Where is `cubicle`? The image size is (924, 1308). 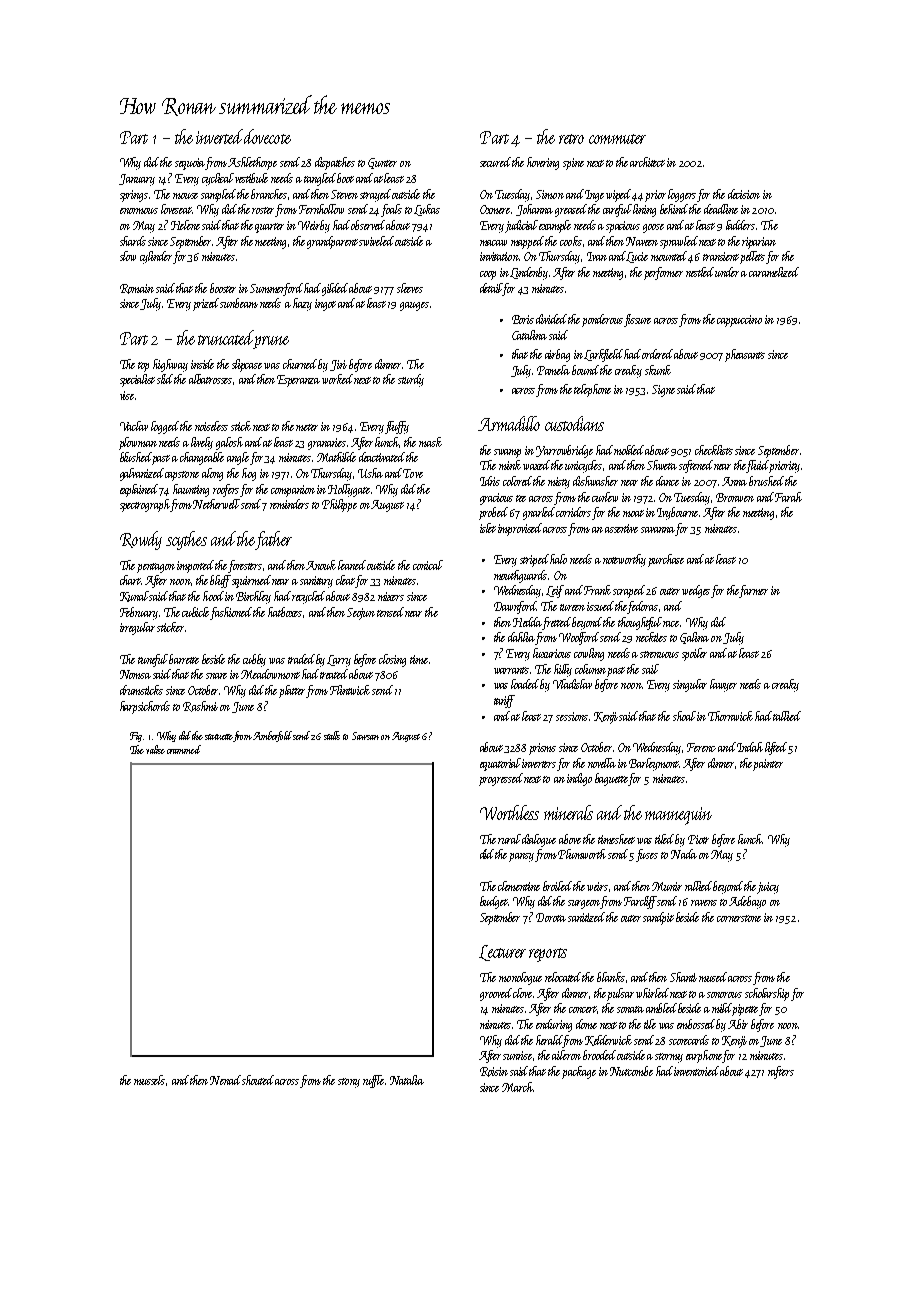 cubicle is located at coordinates (195, 612).
